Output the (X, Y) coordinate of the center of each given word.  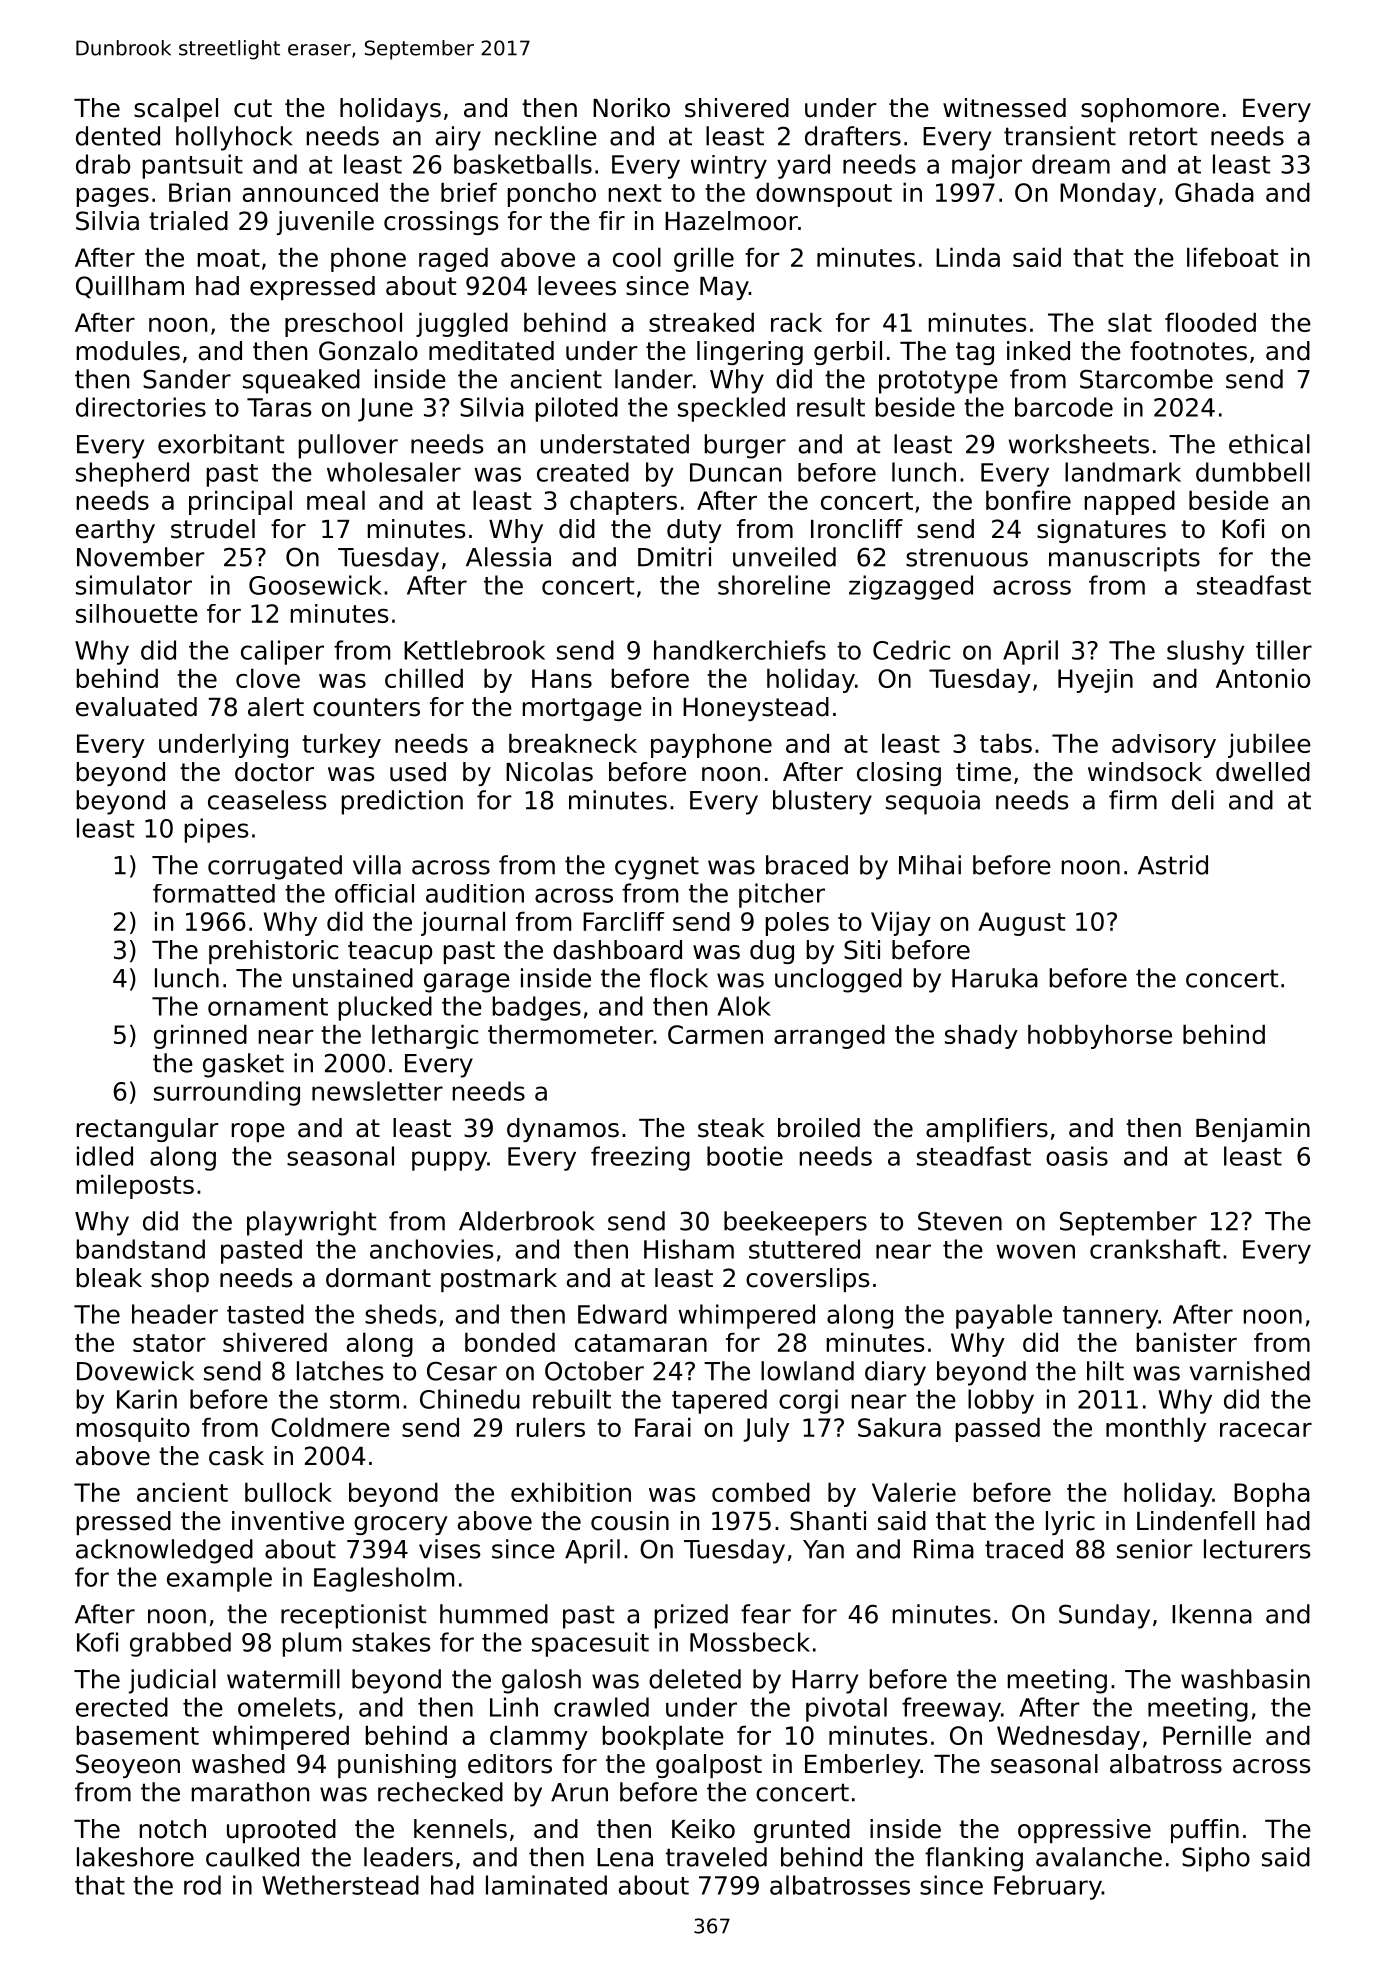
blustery (822, 802)
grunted (802, 1831)
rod (202, 1885)
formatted (214, 893)
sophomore (1150, 110)
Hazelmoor (731, 221)
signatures (1101, 531)
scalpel (176, 110)
